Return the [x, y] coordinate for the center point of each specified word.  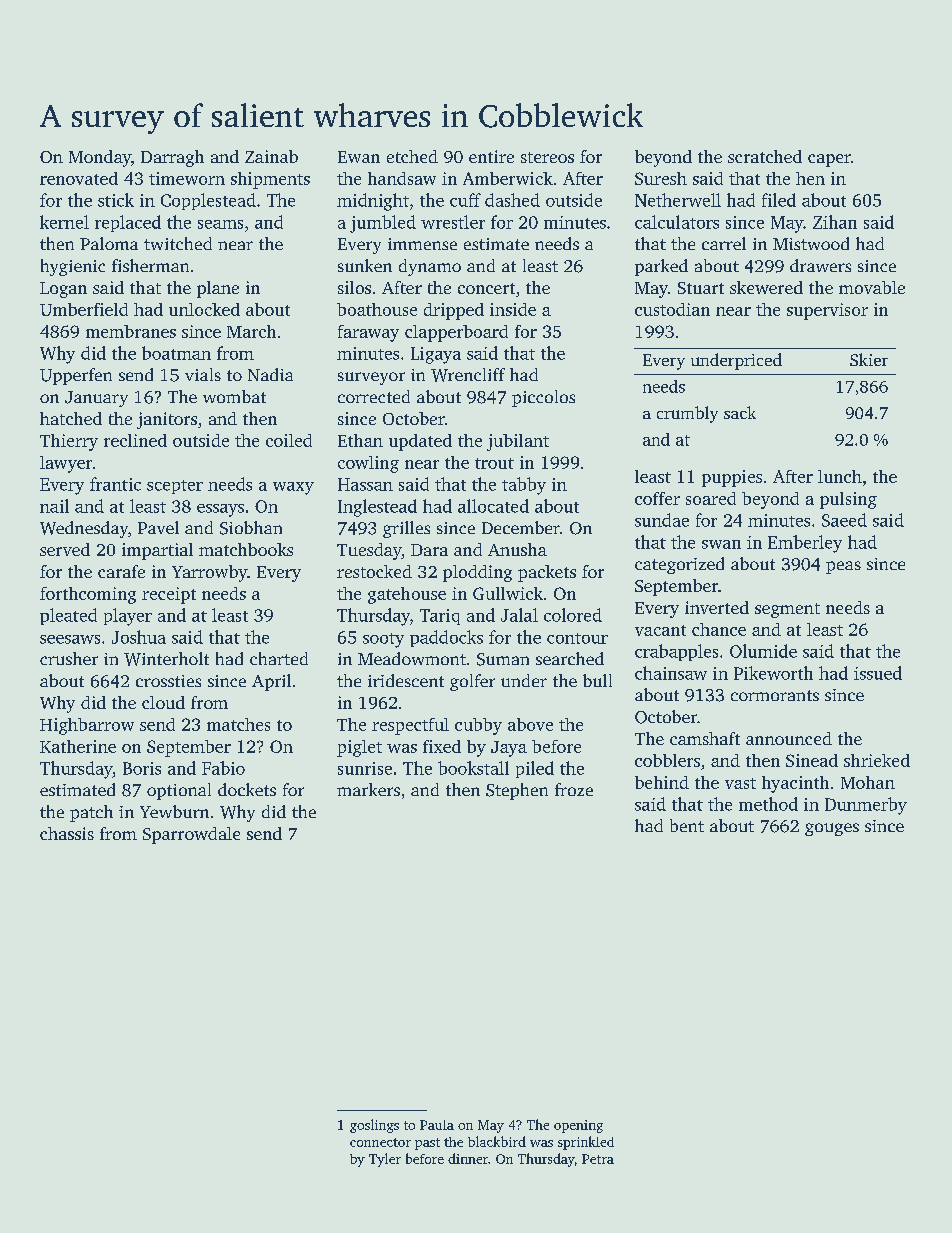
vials [203, 374]
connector [380, 1142]
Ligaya [436, 355]
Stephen [517, 791]
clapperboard [456, 333]
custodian [672, 309]
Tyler [385, 1160]
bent [687, 825]
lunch [840, 476]
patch [91, 813]
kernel [64, 222]
